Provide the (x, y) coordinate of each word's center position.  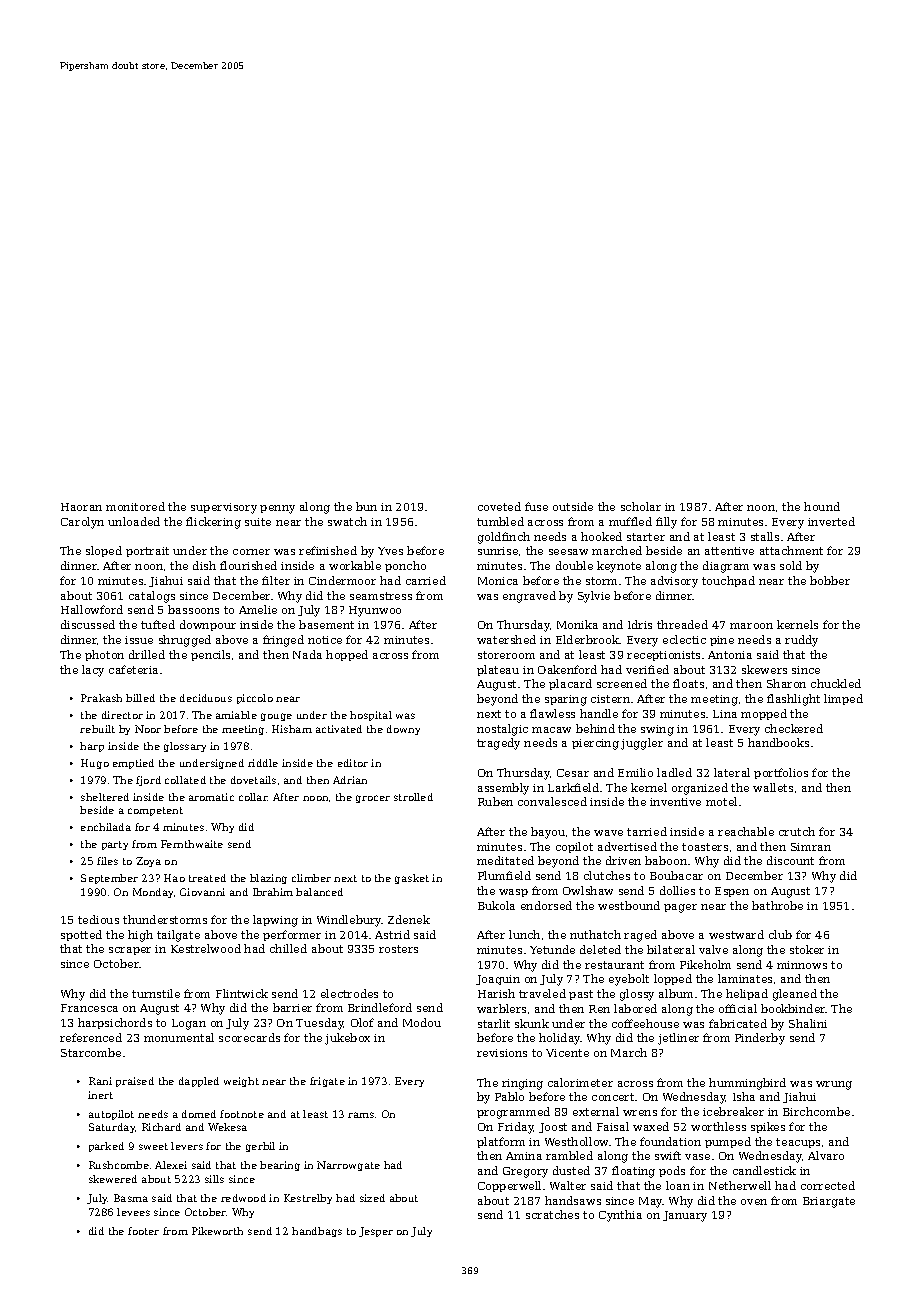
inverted (831, 521)
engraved (529, 597)
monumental (179, 1037)
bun (366, 506)
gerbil (260, 1147)
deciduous (206, 698)
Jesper (376, 1232)
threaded (682, 624)
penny (277, 509)
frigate (327, 1082)
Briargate (829, 1202)
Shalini (808, 1023)
